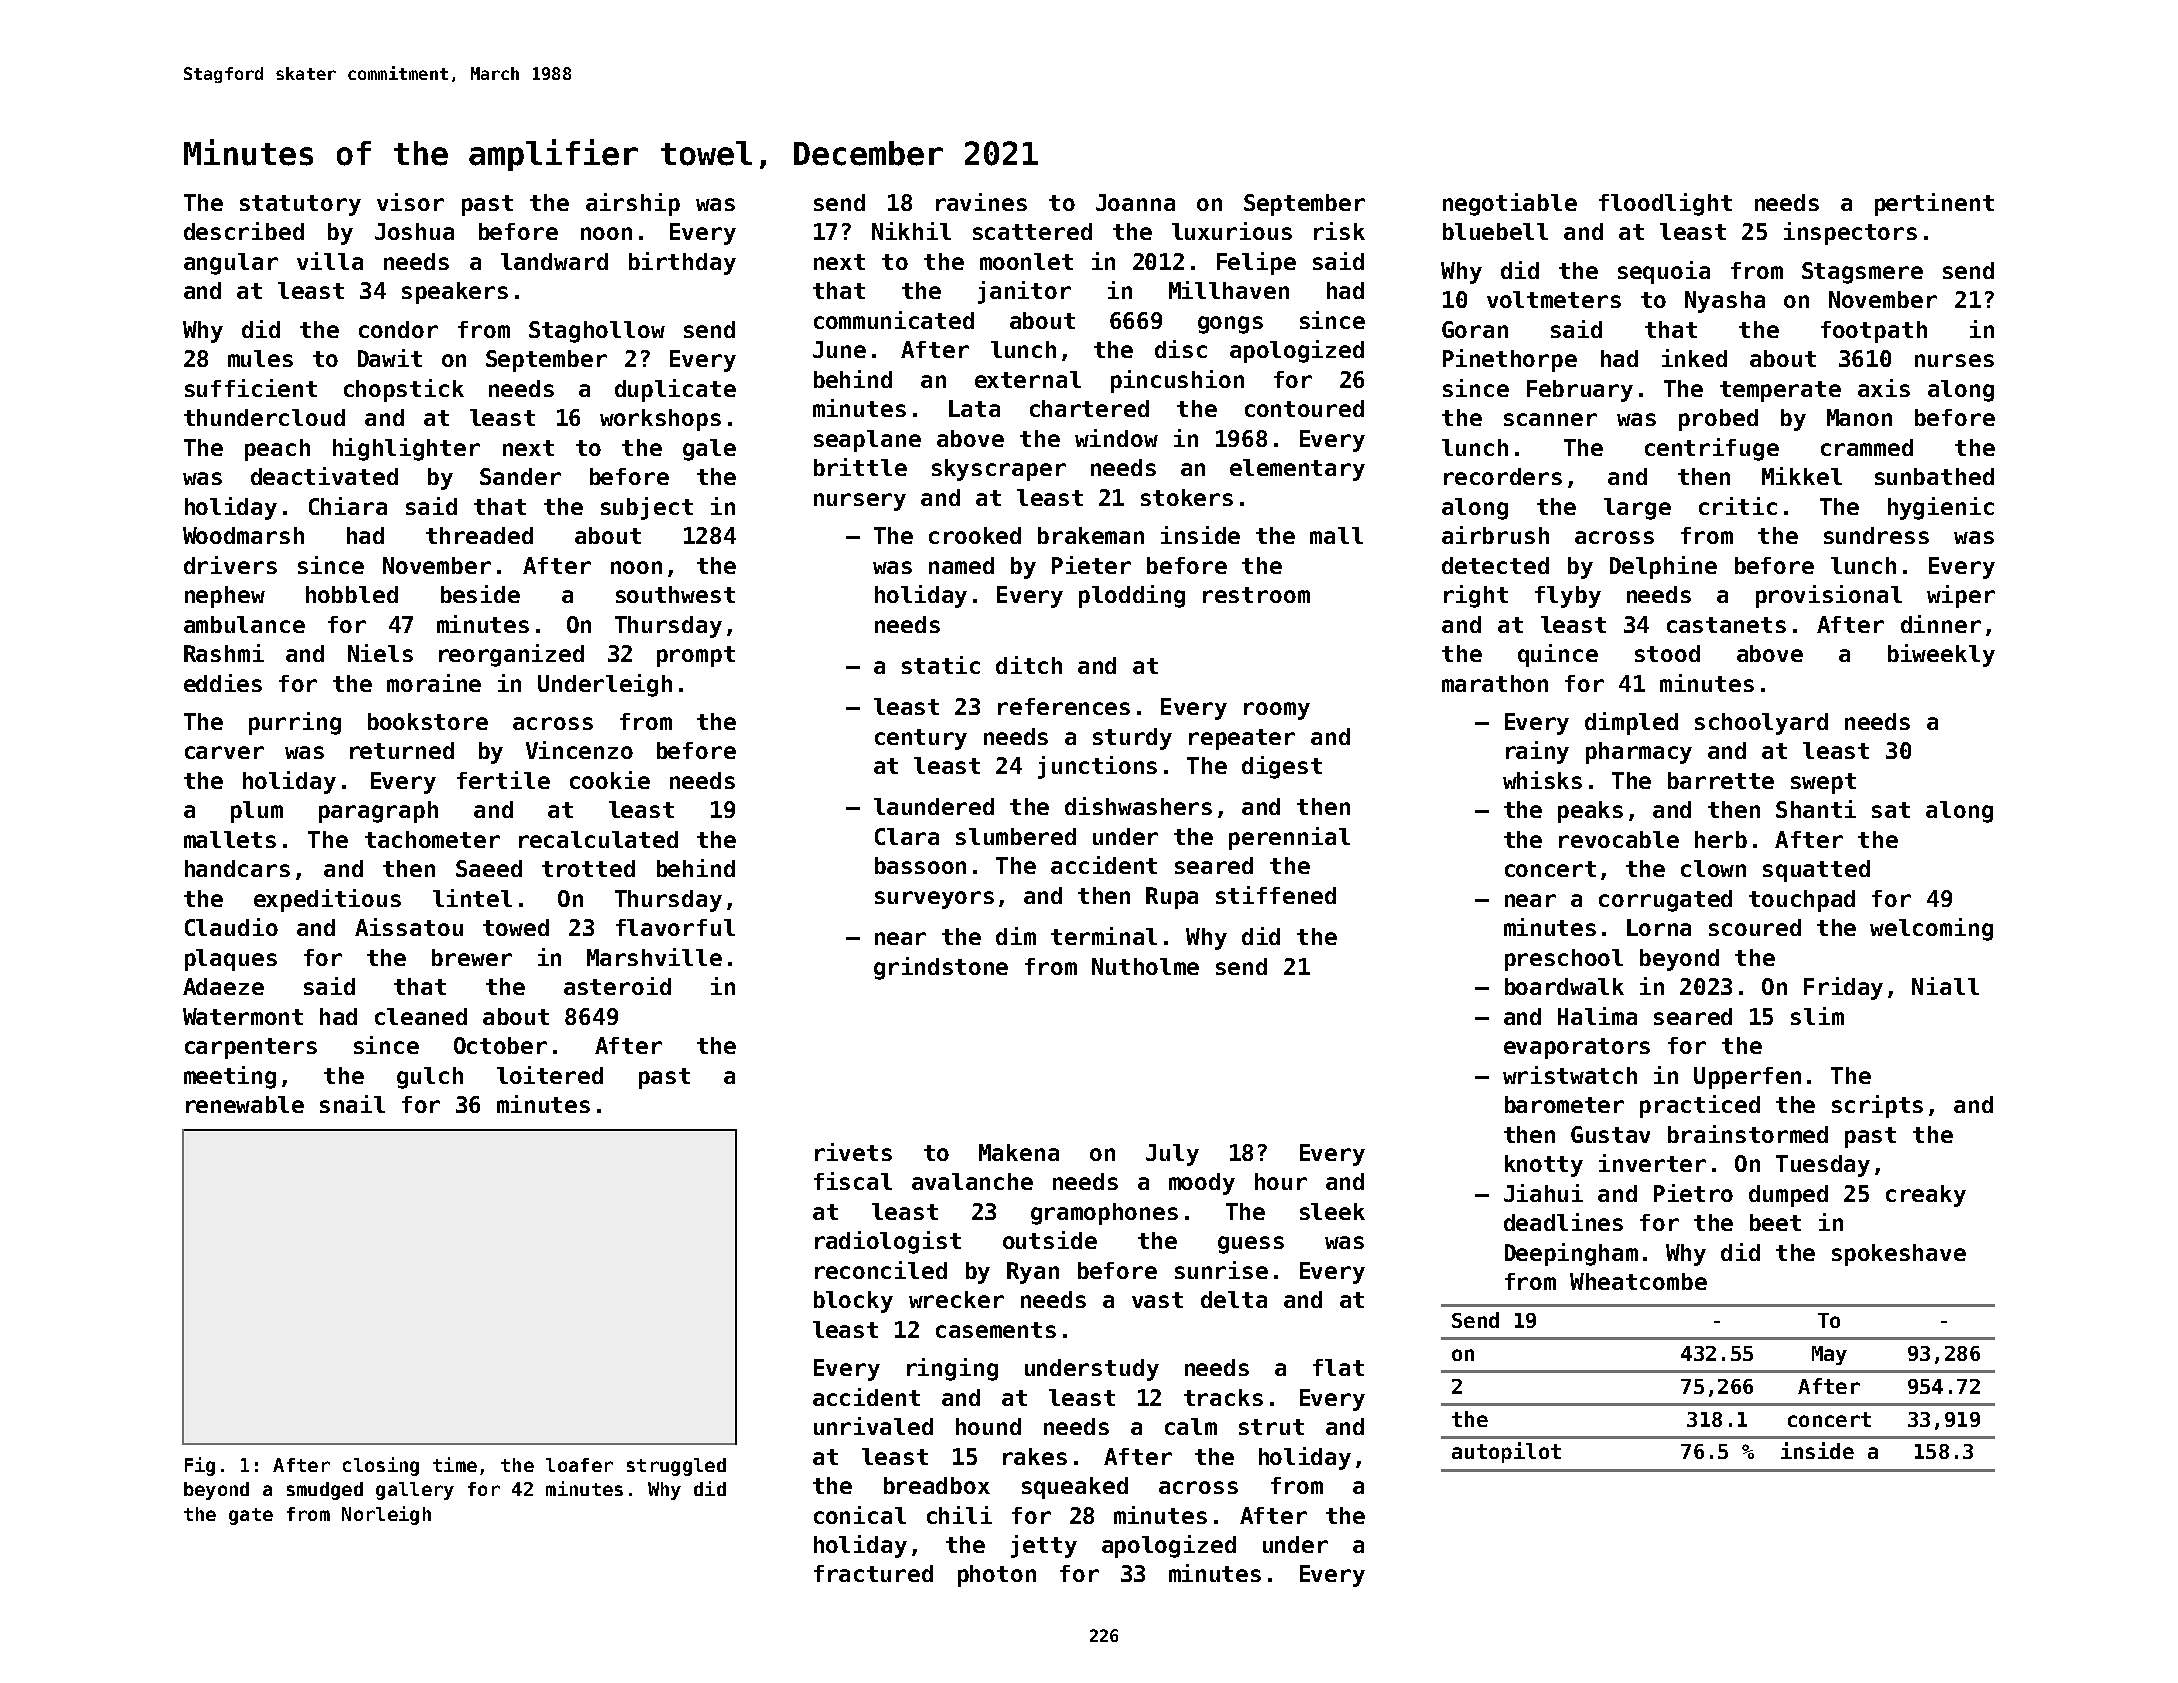 The image size is (2178, 1683). What do you see at coordinates (1862, 273) in the screenshot?
I see `Stagsmere` at bounding box center [1862, 273].
